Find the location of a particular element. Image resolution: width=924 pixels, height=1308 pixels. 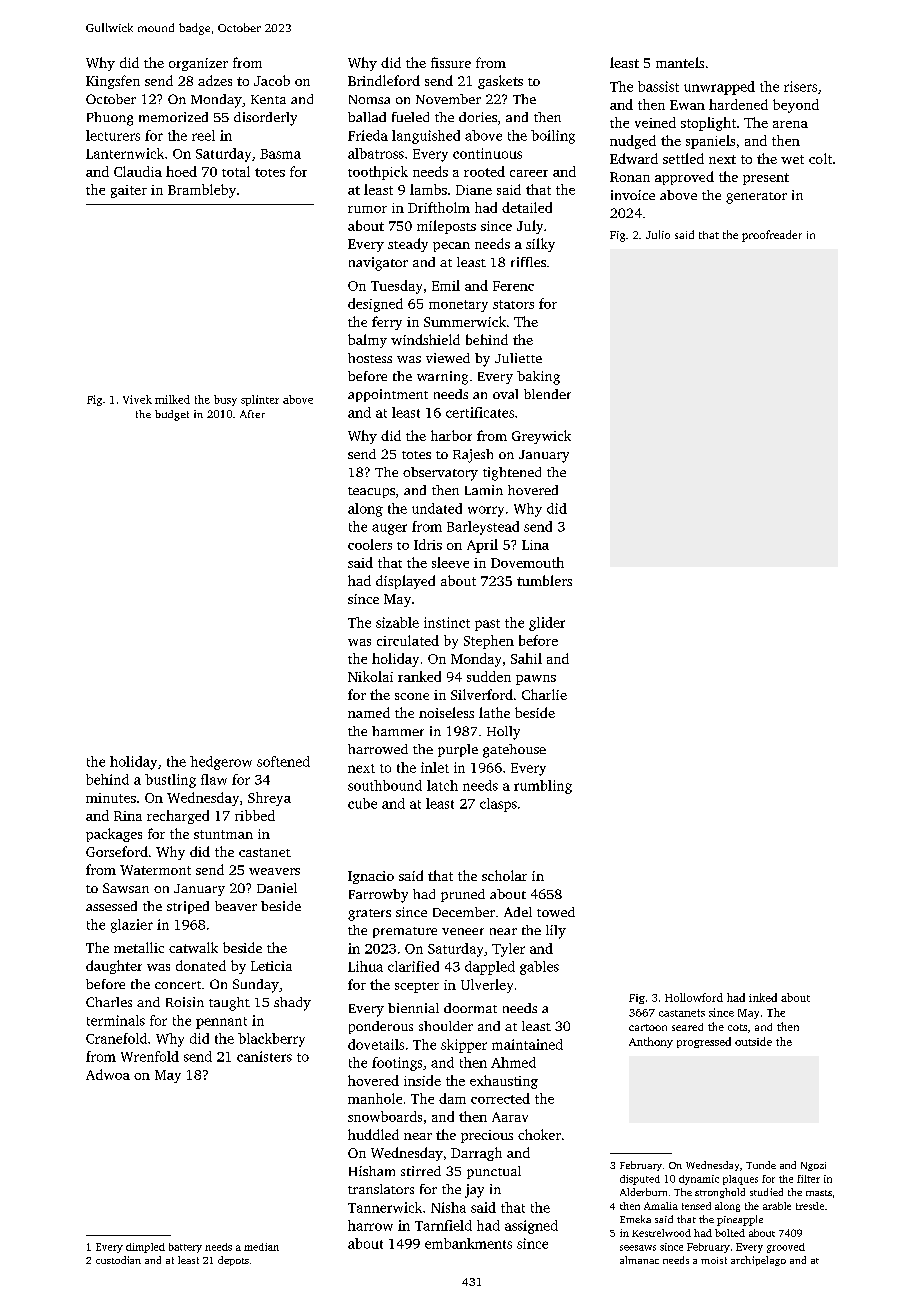

softened is located at coordinates (283, 761).
